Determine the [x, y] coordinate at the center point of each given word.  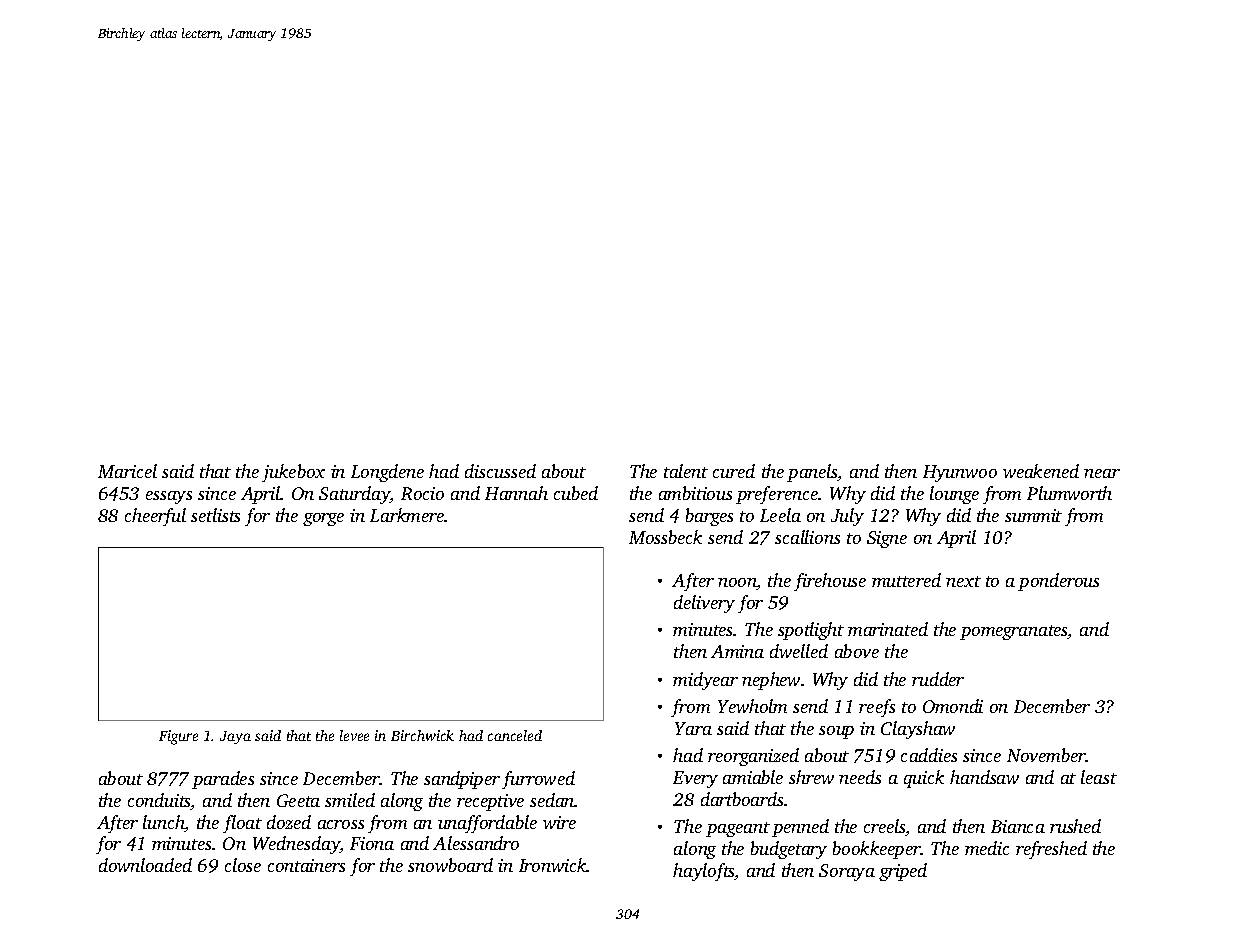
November [1046, 755]
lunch [164, 823]
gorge [323, 519]
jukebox [293, 473]
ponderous [1058, 582]
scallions [807, 537]
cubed [576, 493]
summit [1033, 515]
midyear [705, 681]
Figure [178, 737]
